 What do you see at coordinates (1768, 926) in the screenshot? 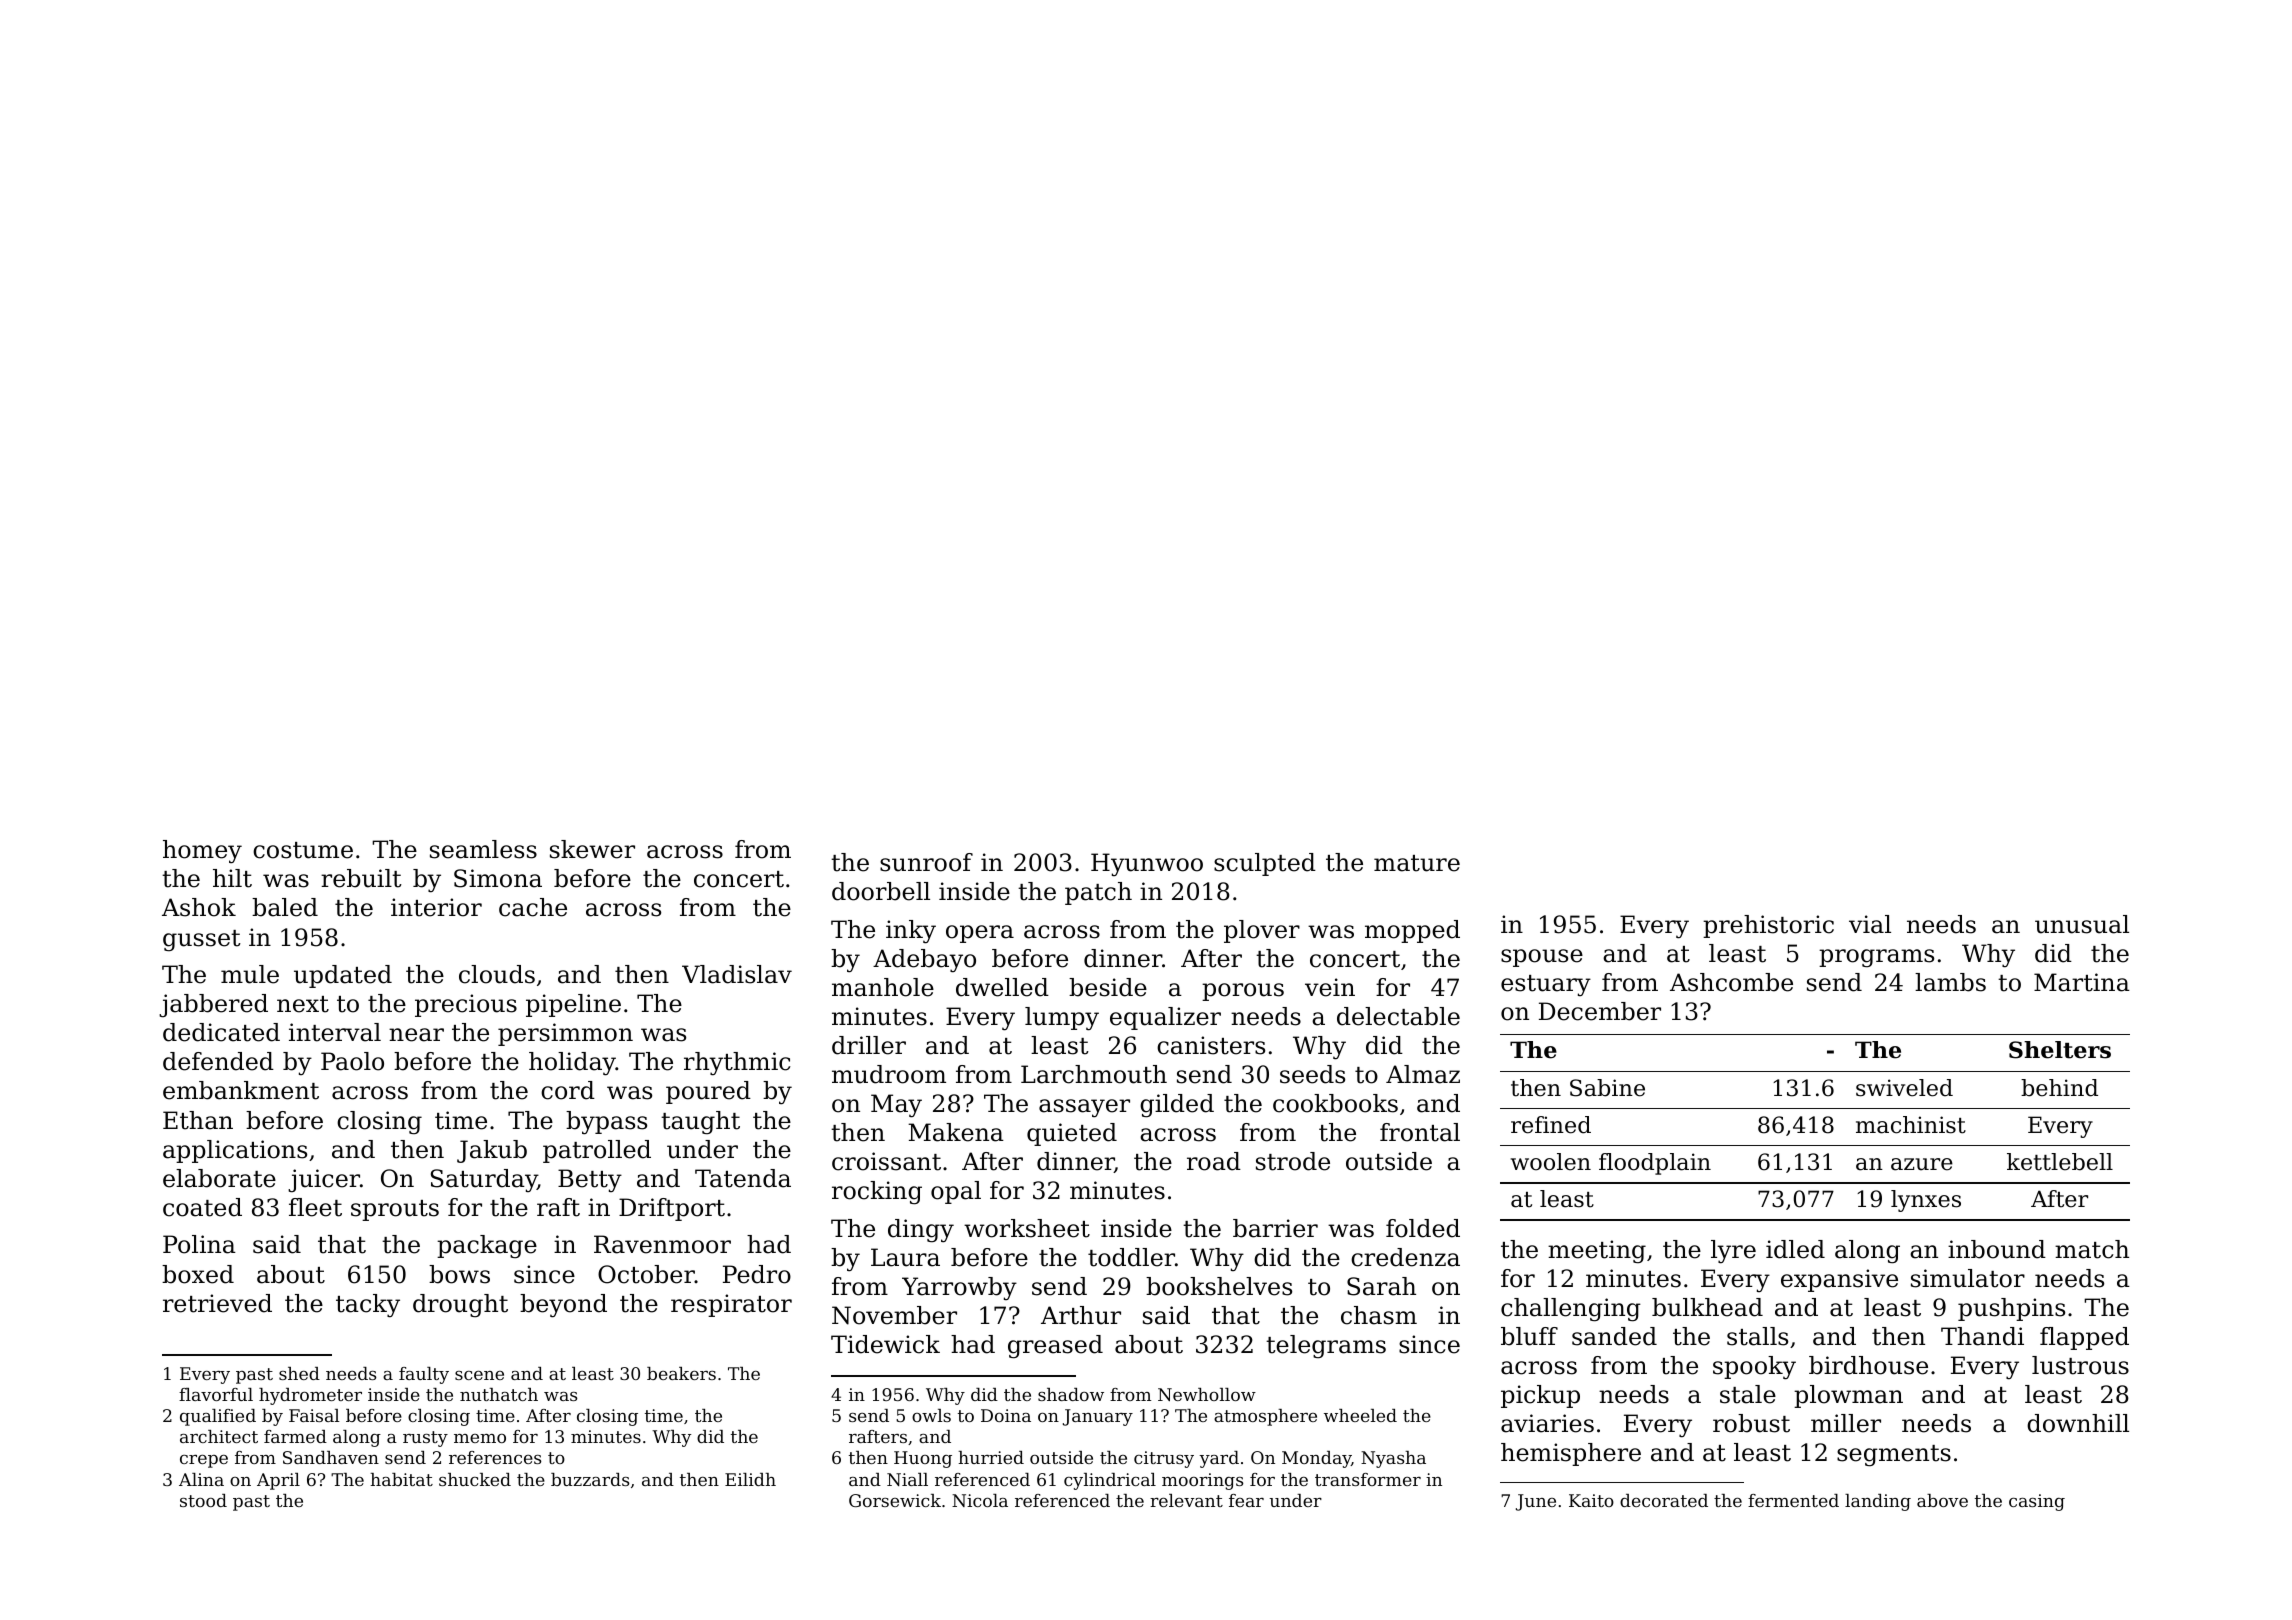
I see `prehistoric` at bounding box center [1768, 926].
